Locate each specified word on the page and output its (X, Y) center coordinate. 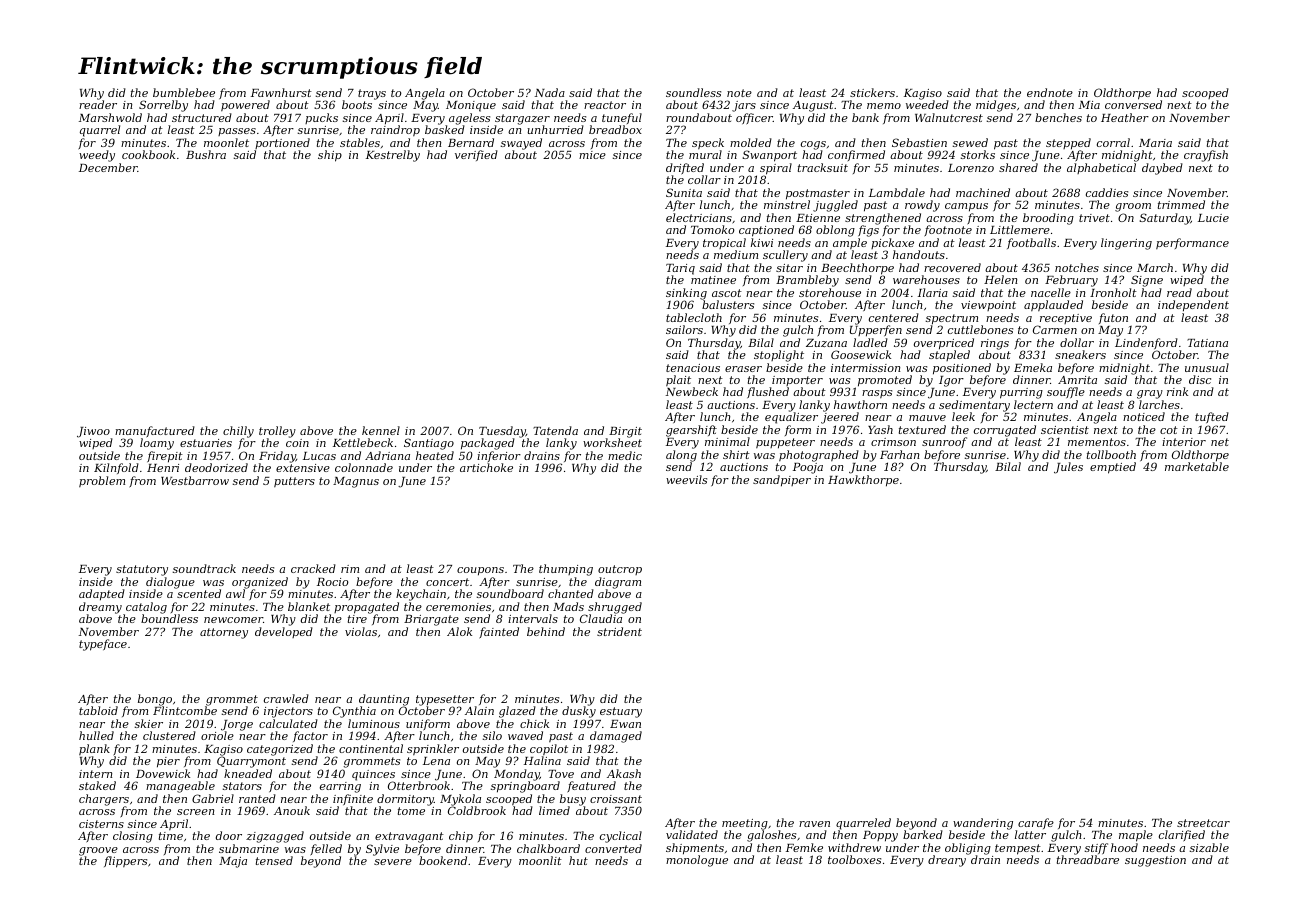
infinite (353, 799)
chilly (238, 432)
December (108, 167)
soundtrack (204, 568)
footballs (1031, 243)
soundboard (510, 593)
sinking (686, 294)
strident (619, 631)
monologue (697, 861)
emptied (1113, 468)
